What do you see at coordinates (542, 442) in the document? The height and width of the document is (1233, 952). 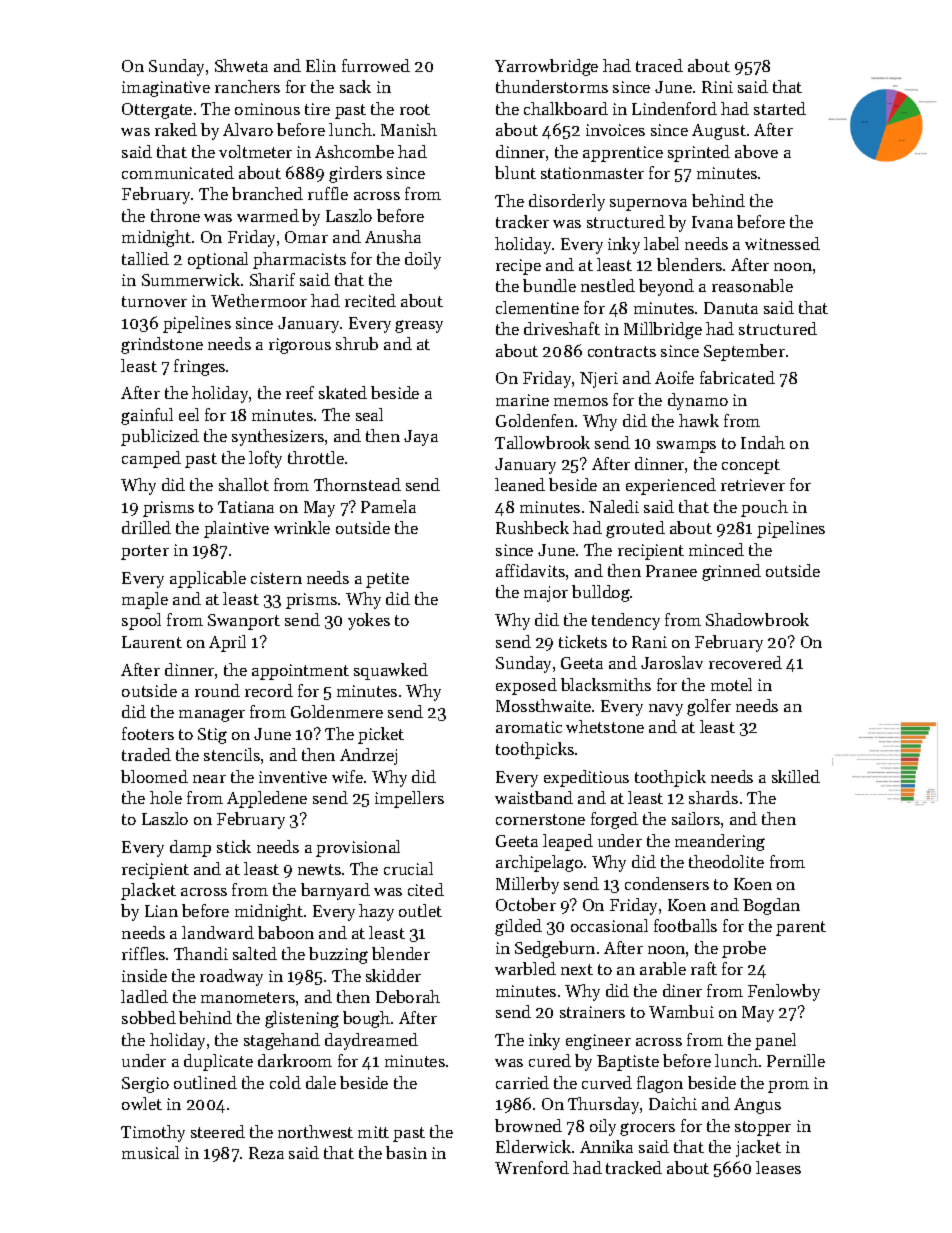 I see `Tallowbrook` at bounding box center [542, 442].
